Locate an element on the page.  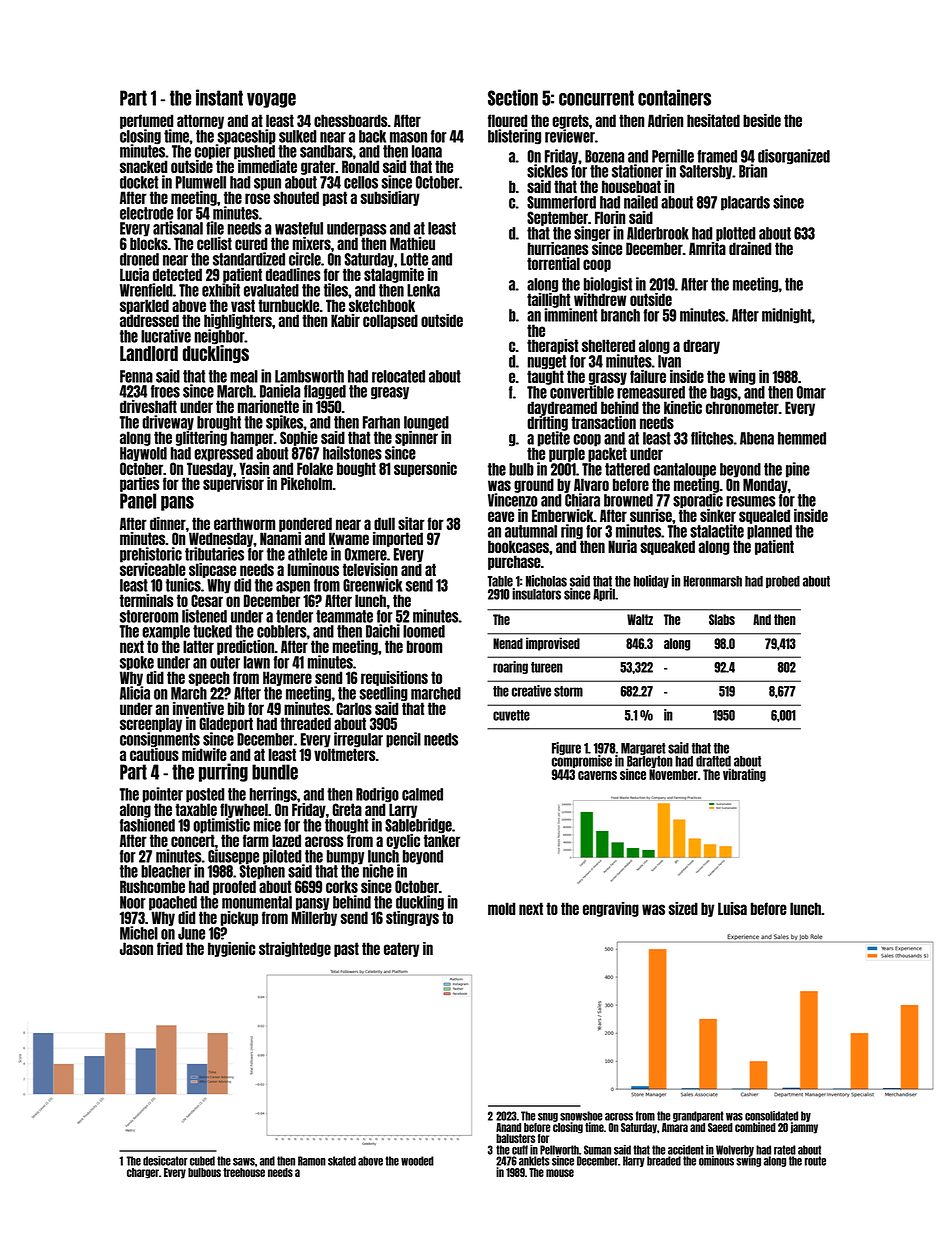
drifting is located at coordinates (547, 423).
